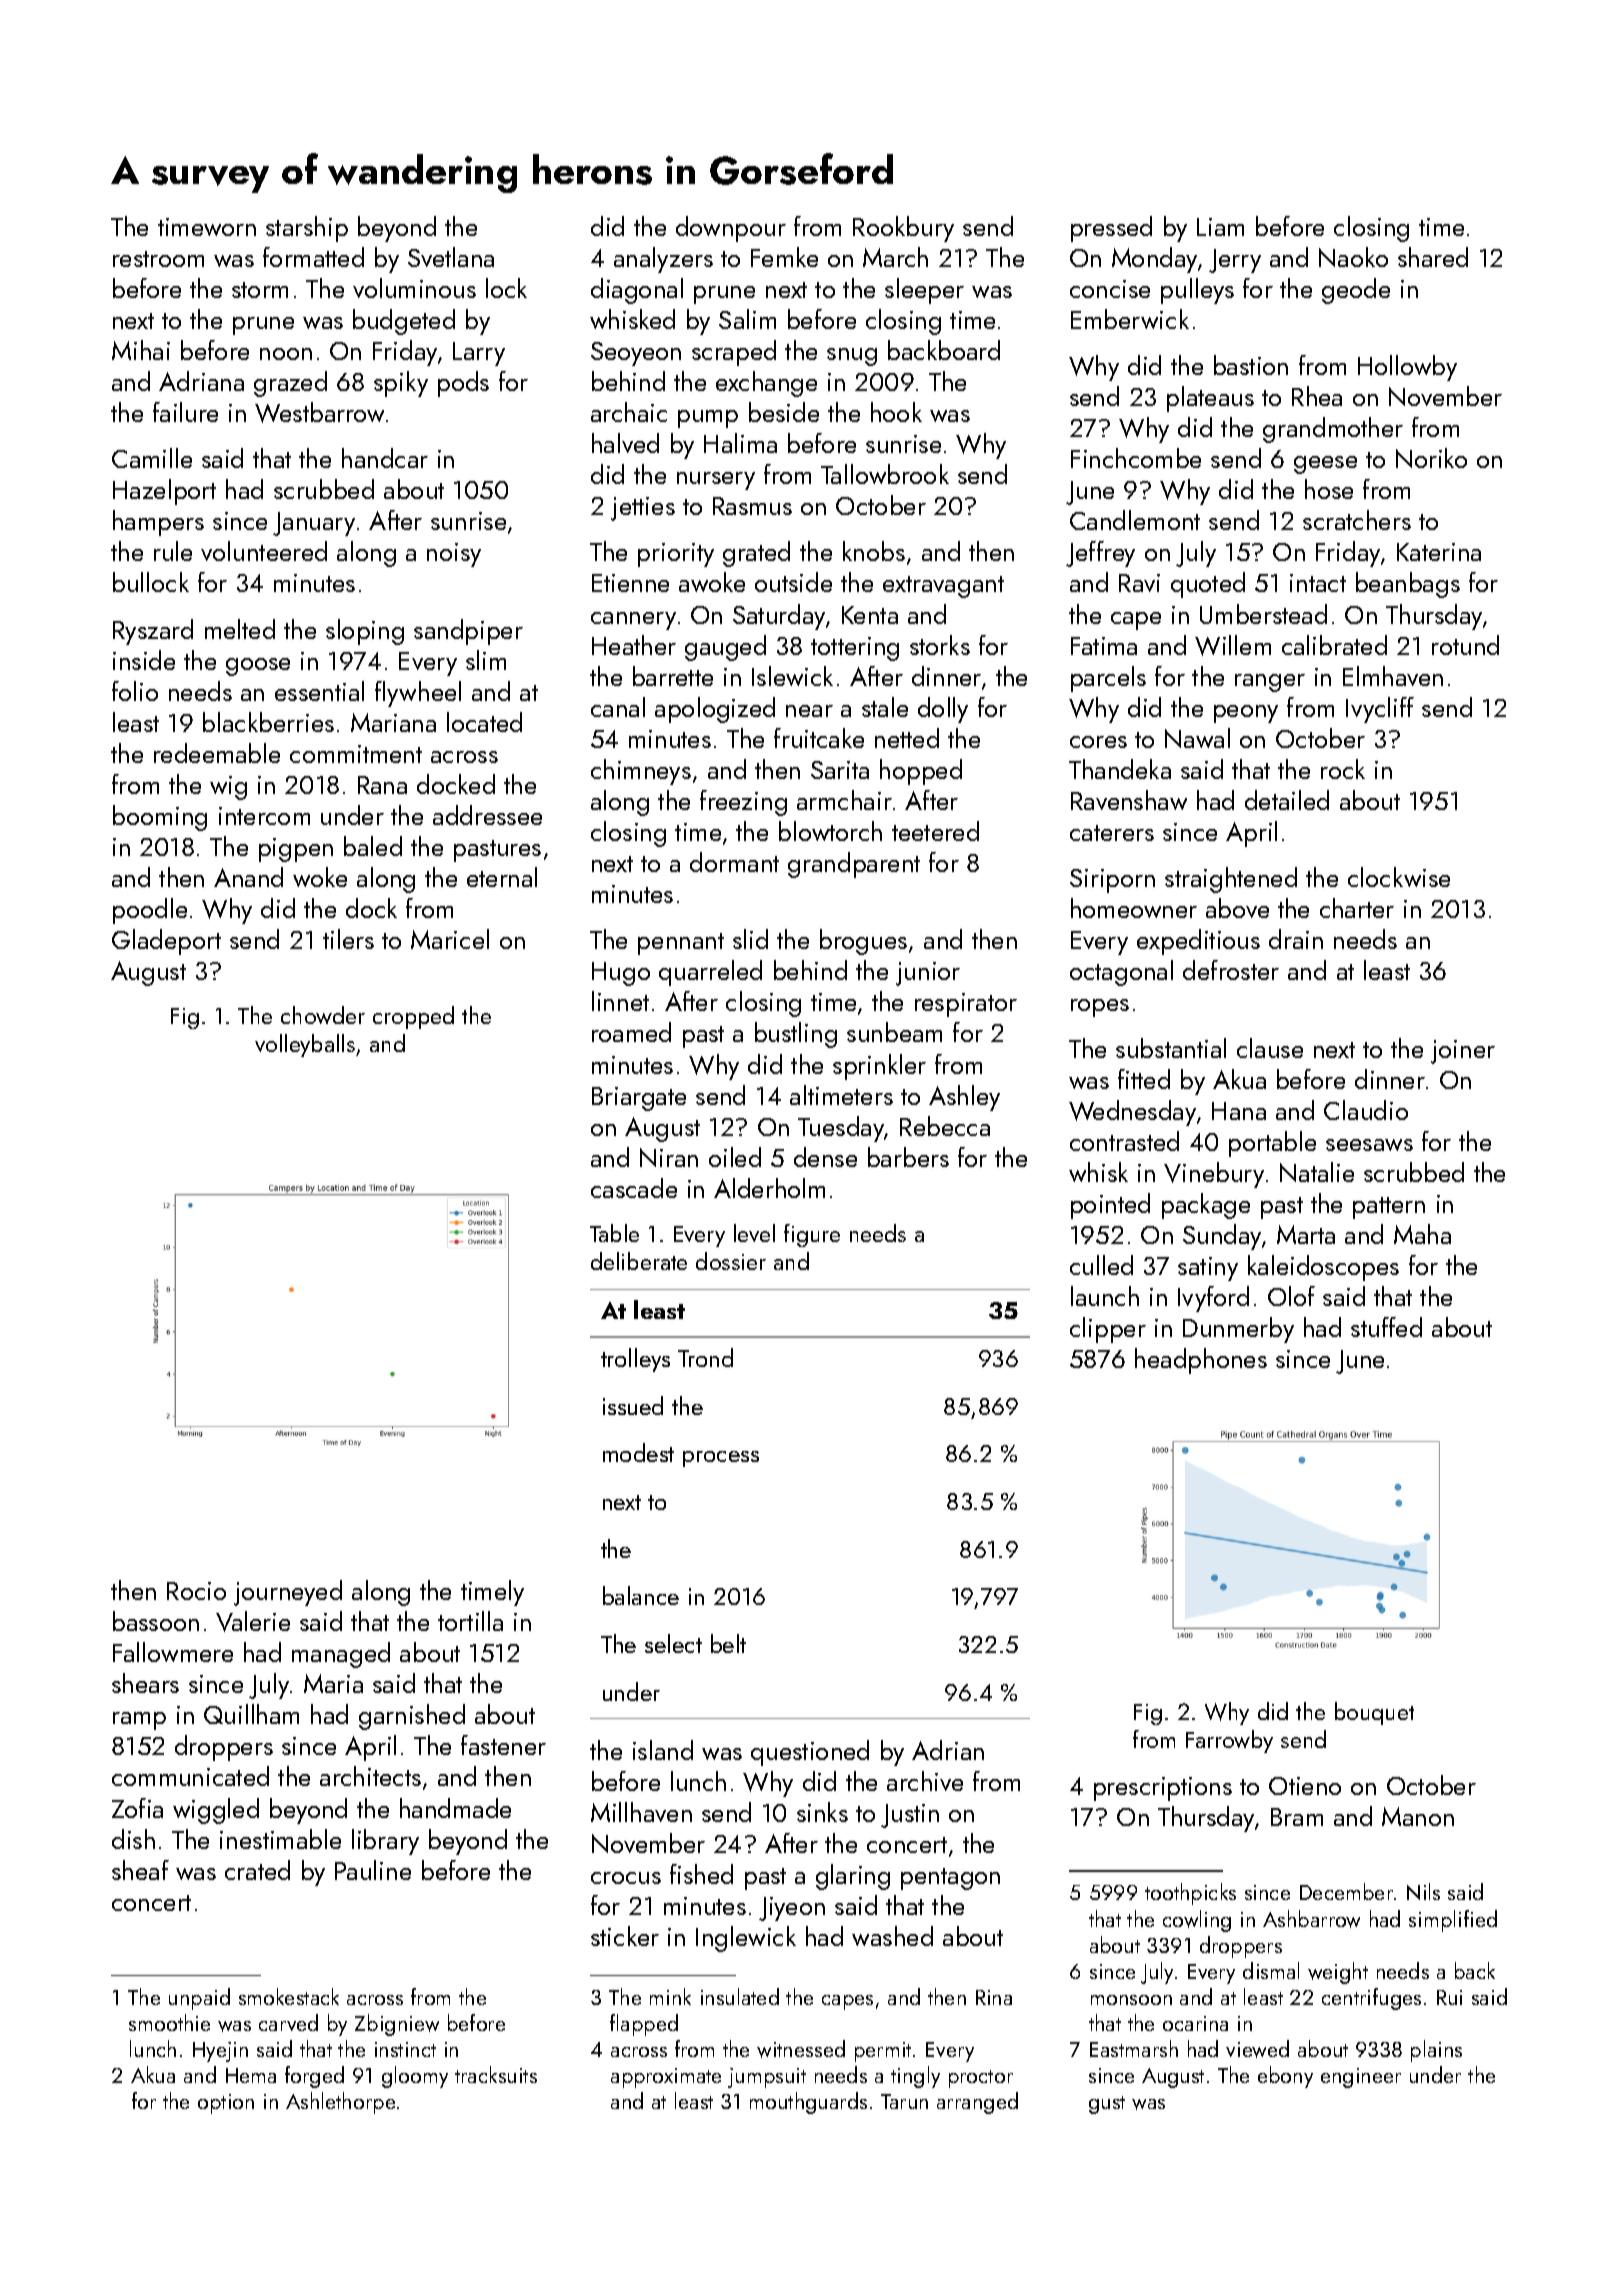 The height and width of the screenshot is (2292, 1620). What do you see at coordinates (904, 2101) in the screenshot?
I see `Tarun` at bounding box center [904, 2101].
